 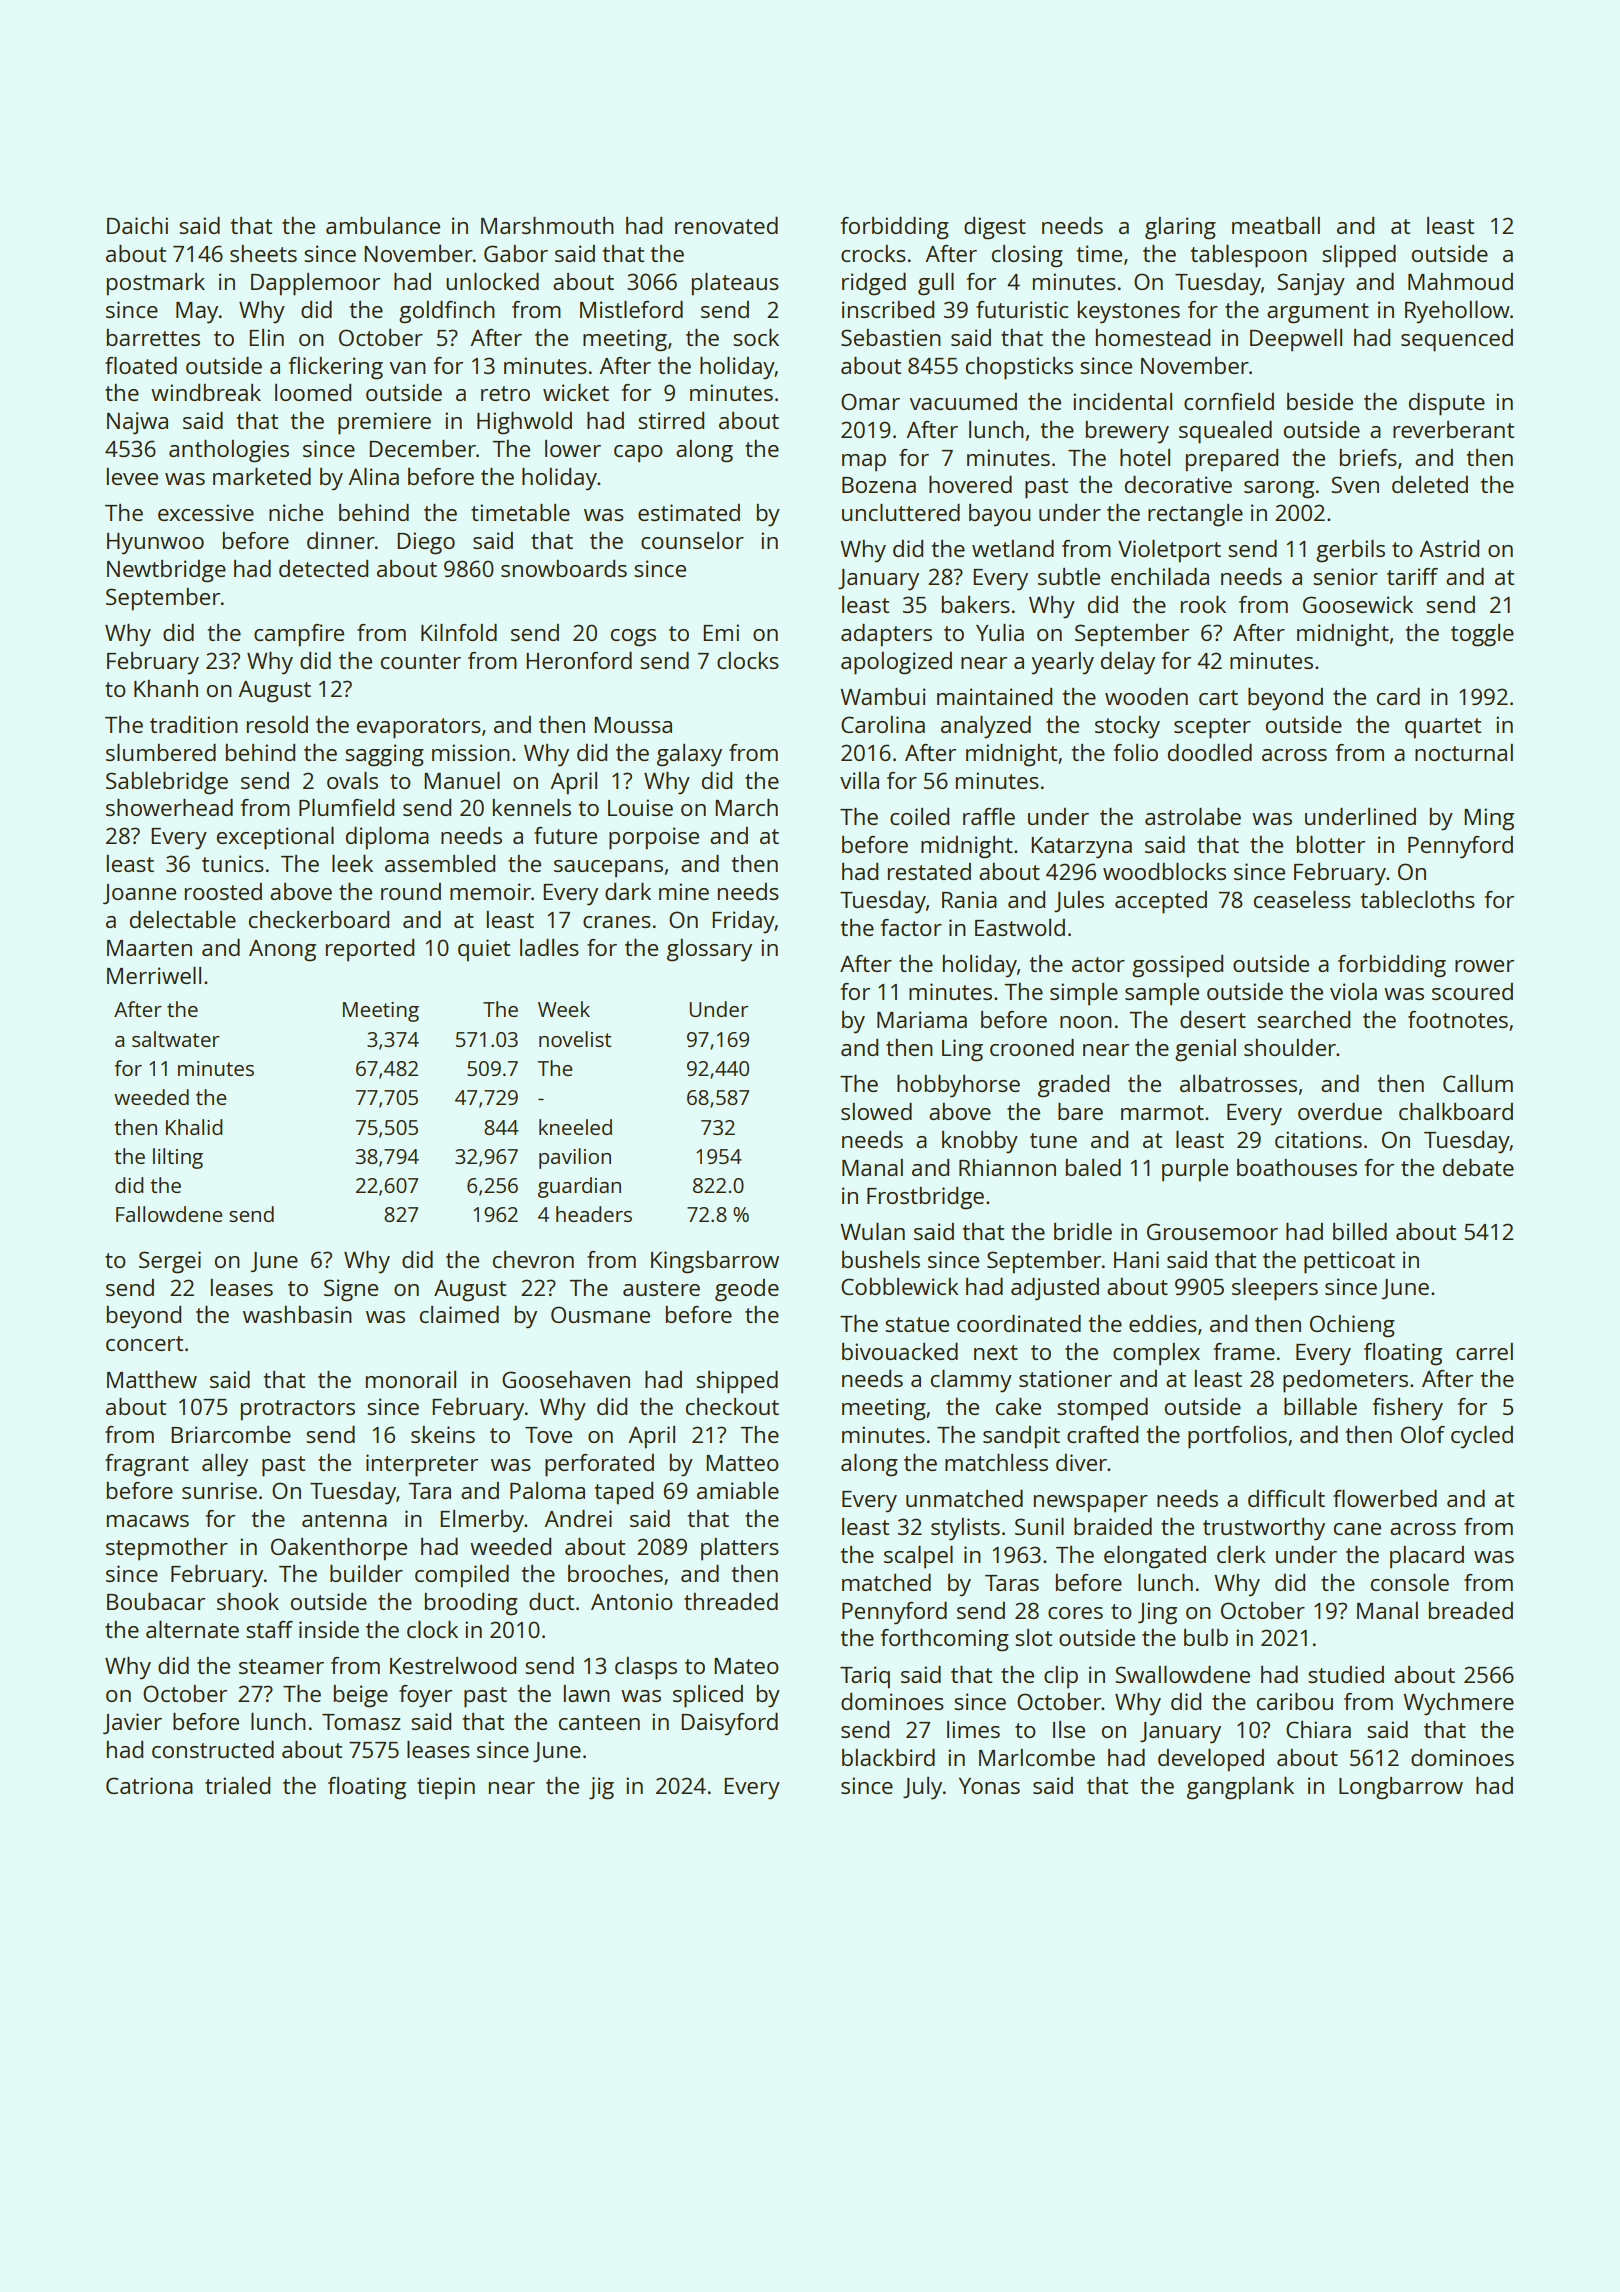 I want to click on map, so click(x=864, y=463).
